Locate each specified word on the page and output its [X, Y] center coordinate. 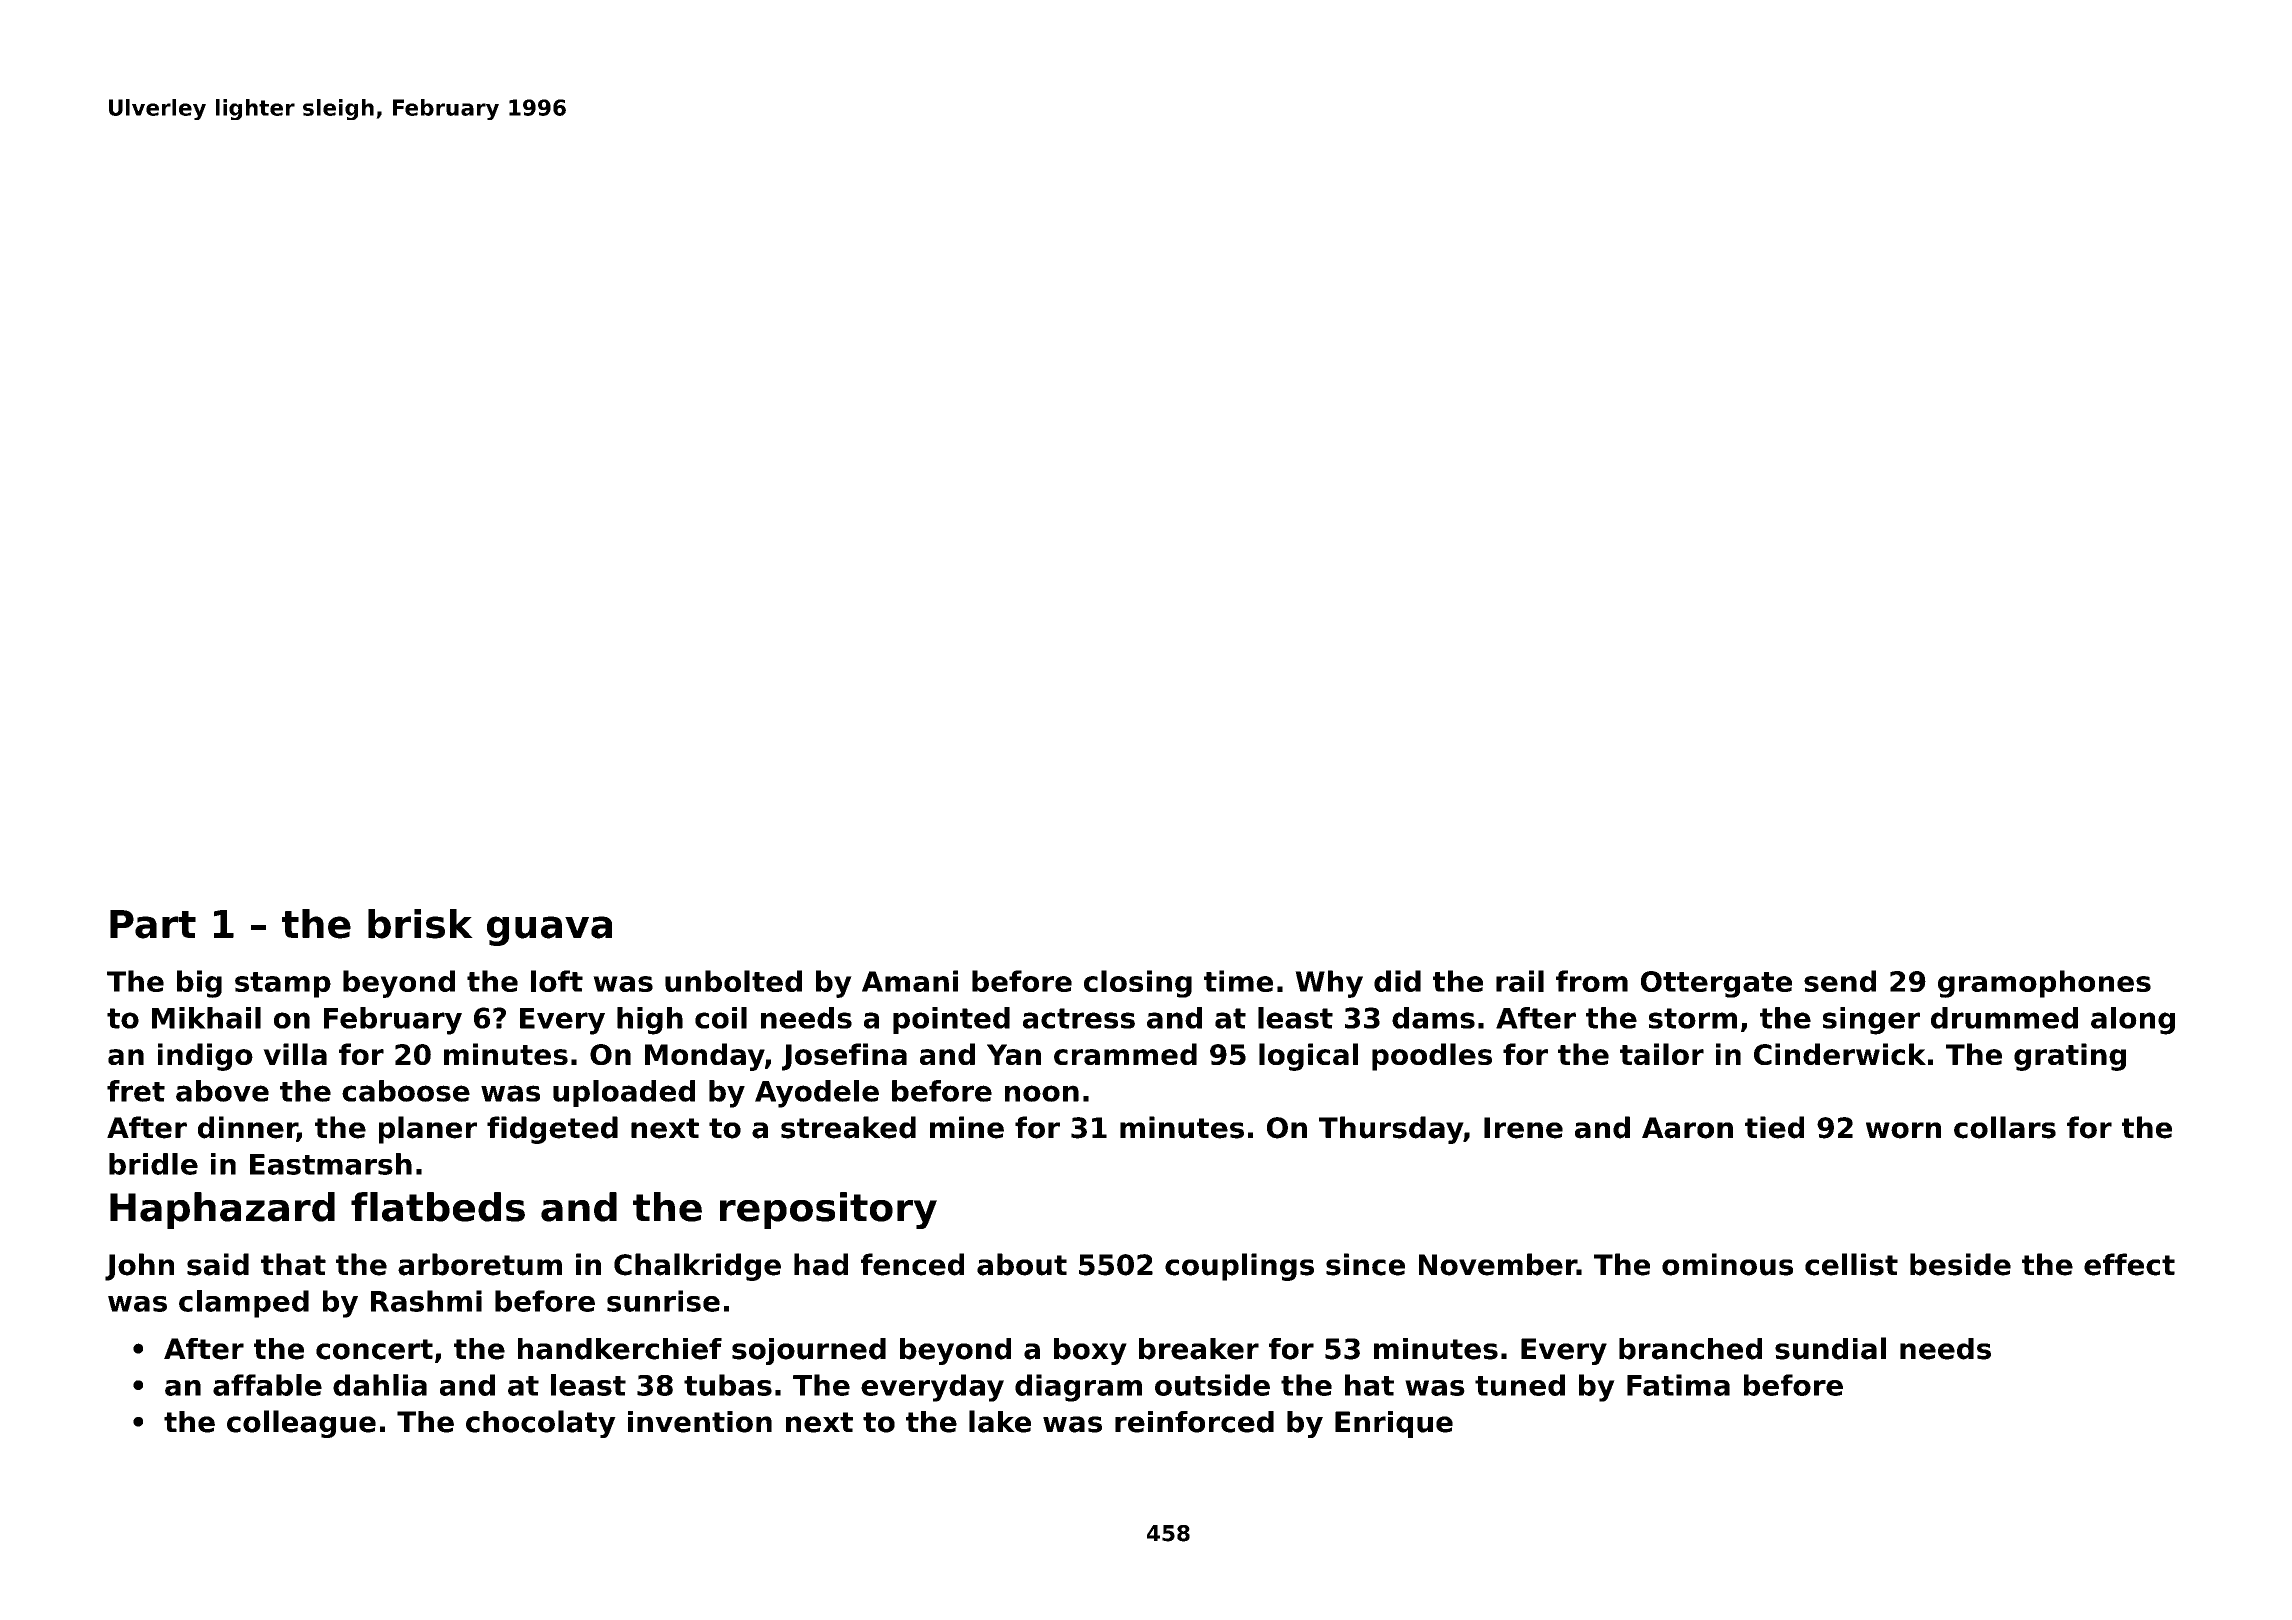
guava [549, 931]
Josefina [844, 1057]
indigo [205, 1057]
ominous [1727, 1264]
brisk [420, 924]
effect [2129, 1264]
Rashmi [426, 1301]
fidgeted [552, 1130]
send [1840, 981]
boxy [1090, 1351]
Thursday [1391, 1130]
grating [2070, 1057]
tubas [728, 1385]
